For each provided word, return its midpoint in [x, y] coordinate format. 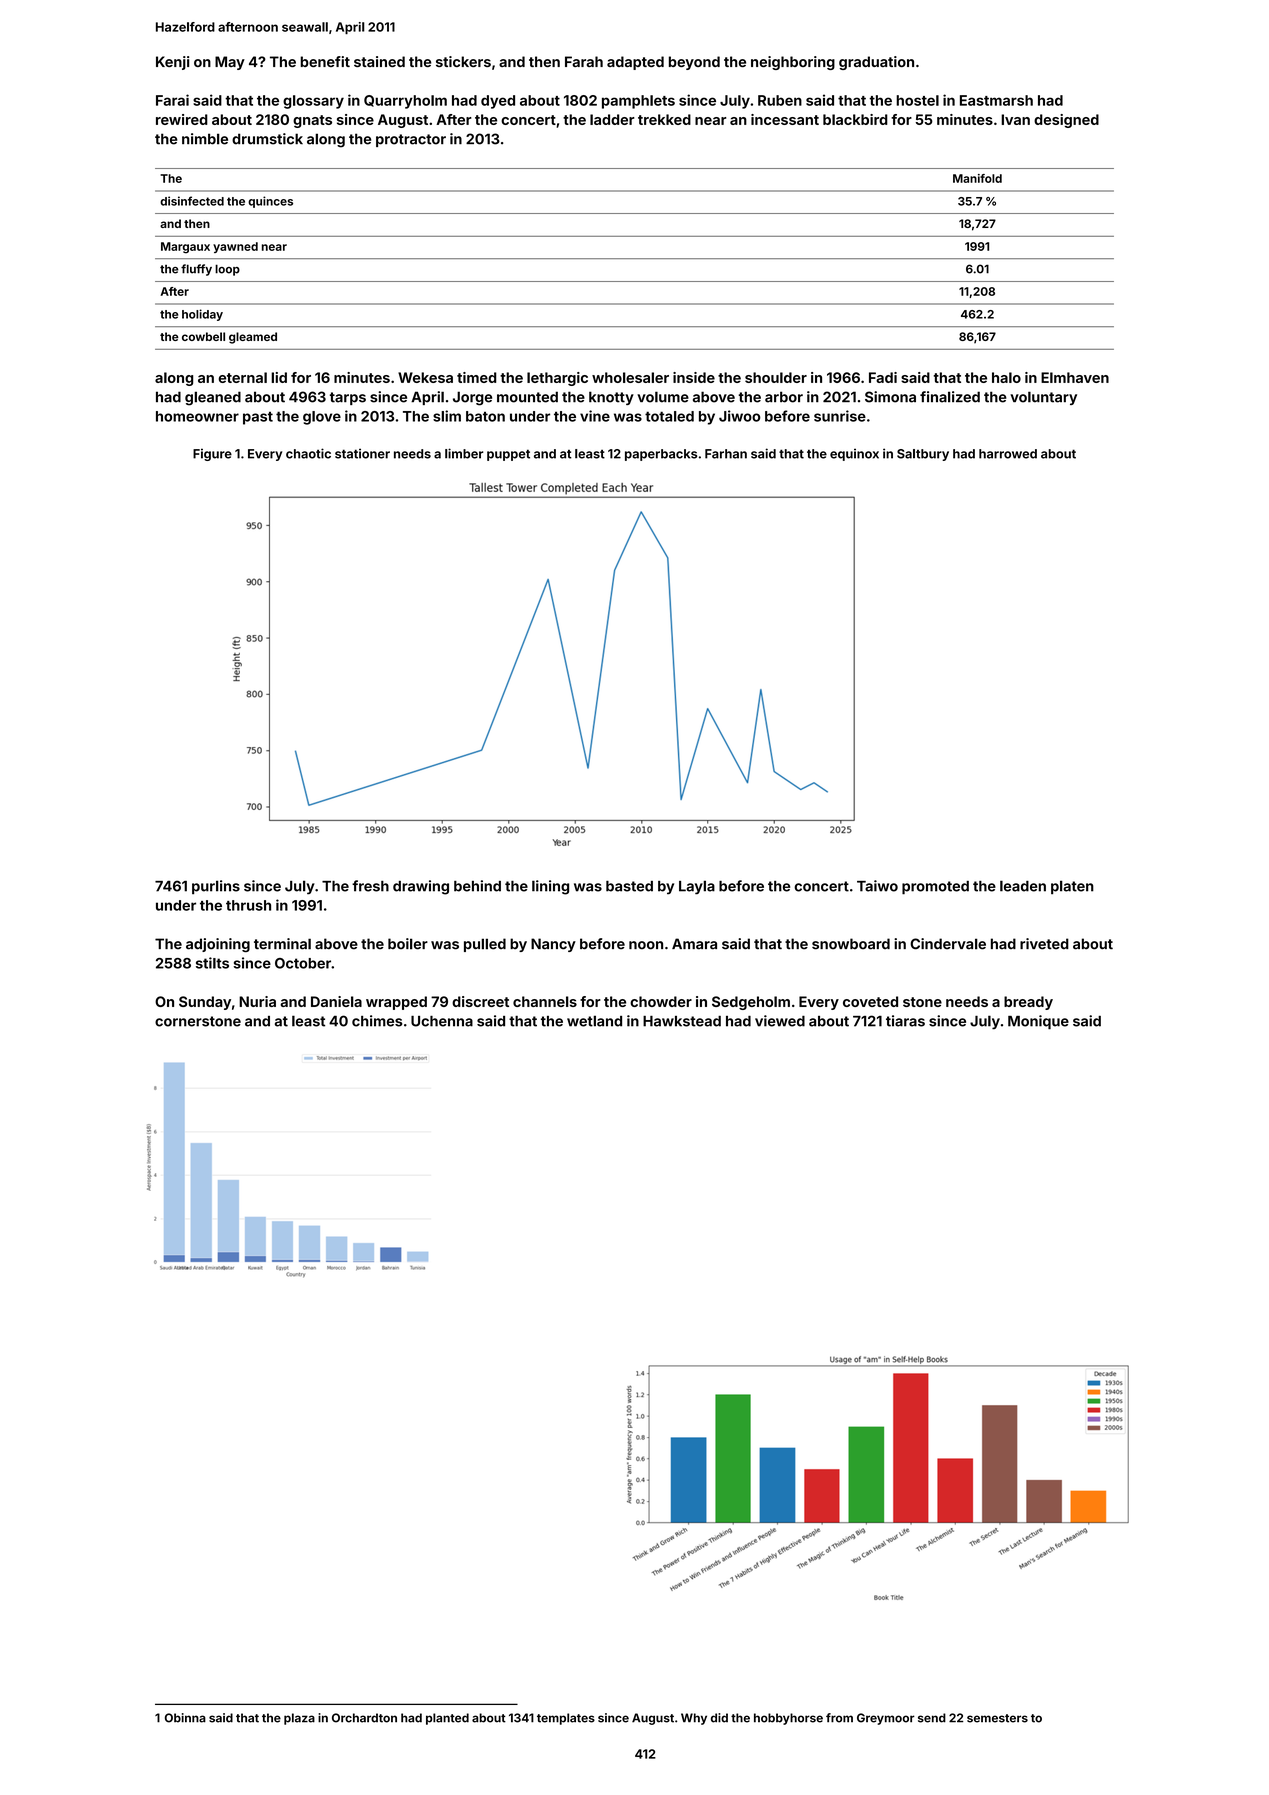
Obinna [185, 1718]
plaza [299, 1719]
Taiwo [877, 886]
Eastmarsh [996, 100]
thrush [248, 905]
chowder [661, 1001]
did [719, 1718]
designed [1066, 121]
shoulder [776, 377]
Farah [584, 61]
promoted [935, 888]
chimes [377, 1021]
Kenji [172, 63]
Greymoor [886, 1719]
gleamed [253, 338]
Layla [697, 887]
